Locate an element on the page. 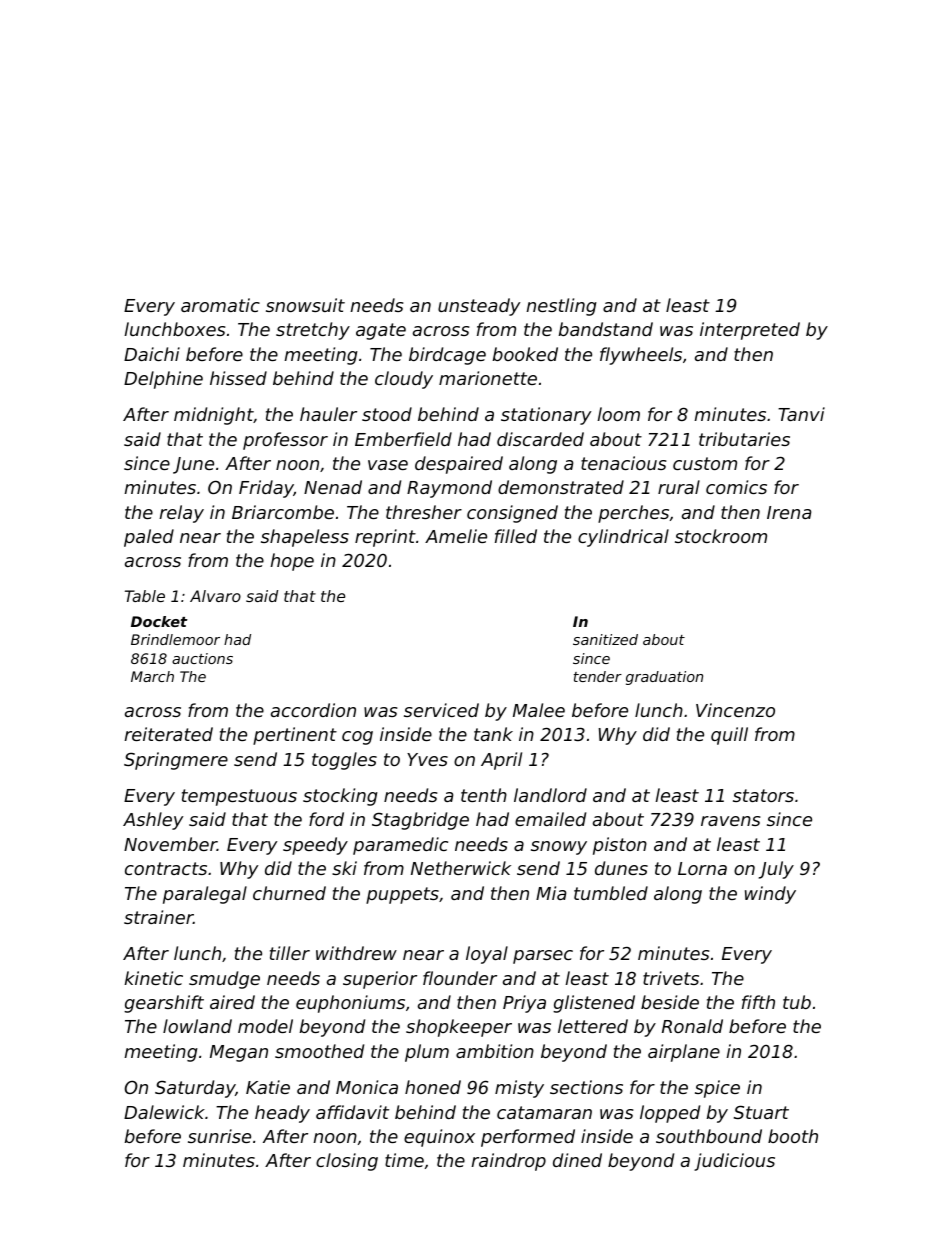 This document has width=952, height=1233. sunrise is located at coordinates (219, 1136).
